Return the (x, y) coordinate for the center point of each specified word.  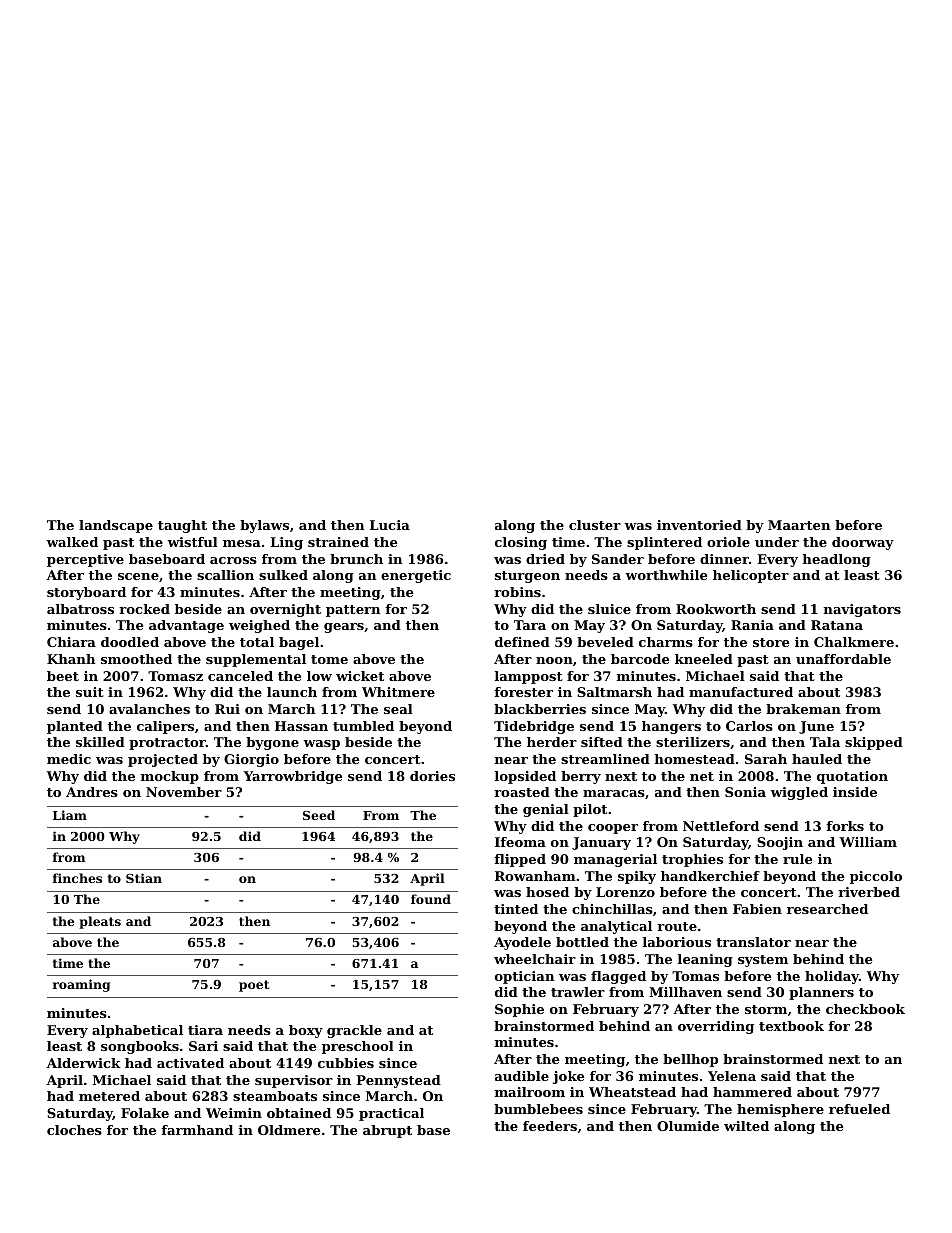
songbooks (140, 1047)
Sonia (745, 792)
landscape (116, 526)
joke (568, 1077)
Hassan (301, 726)
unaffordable (843, 659)
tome (329, 659)
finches (77, 878)
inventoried (699, 525)
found (431, 899)
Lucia (390, 525)
